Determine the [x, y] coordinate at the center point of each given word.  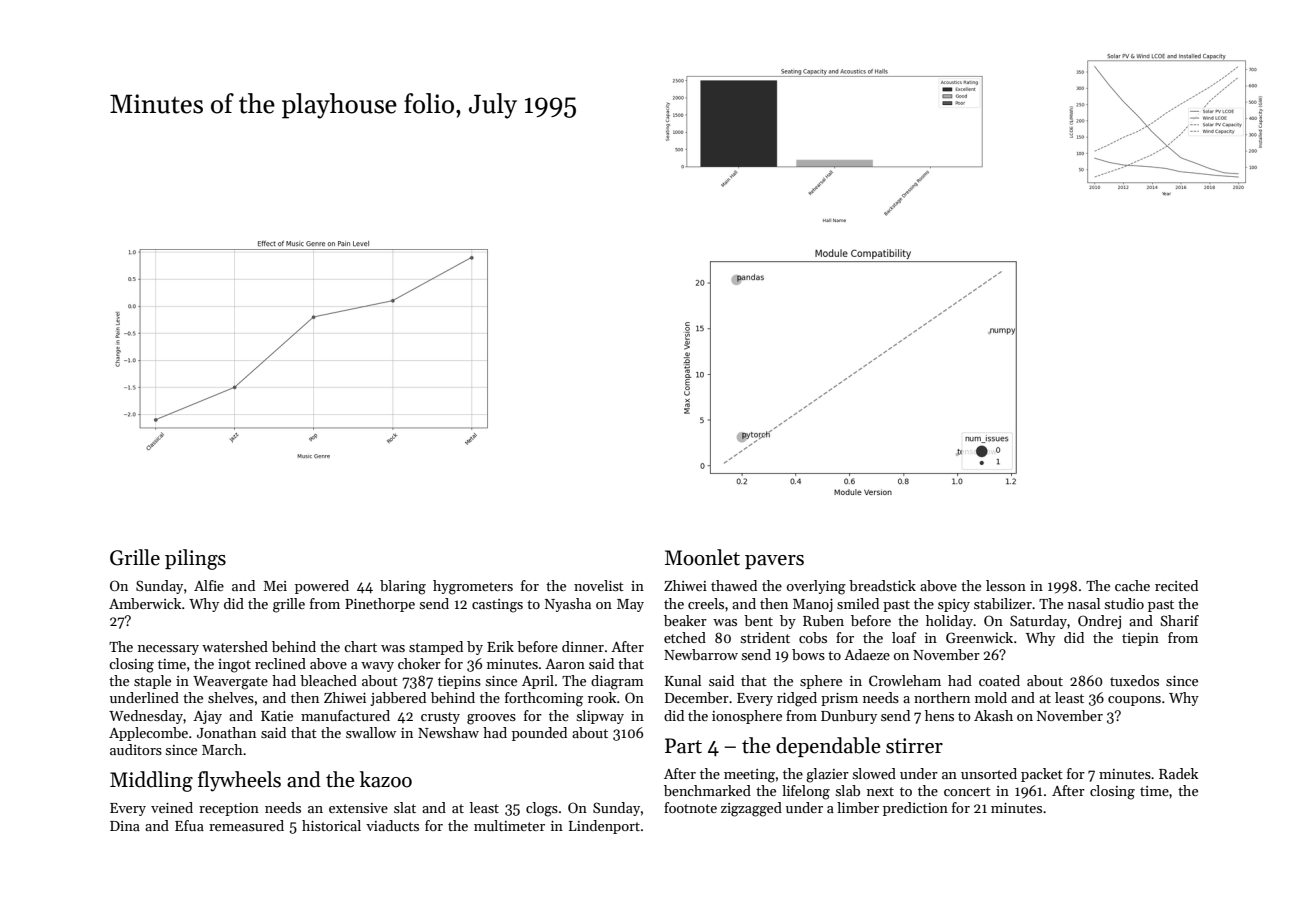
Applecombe [148, 734]
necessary [168, 650]
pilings [195, 559]
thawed [734, 585]
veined [172, 807]
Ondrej [1099, 622]
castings [497, 606]
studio [1124, 603]
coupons [1134, 701]
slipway [600, 717]
